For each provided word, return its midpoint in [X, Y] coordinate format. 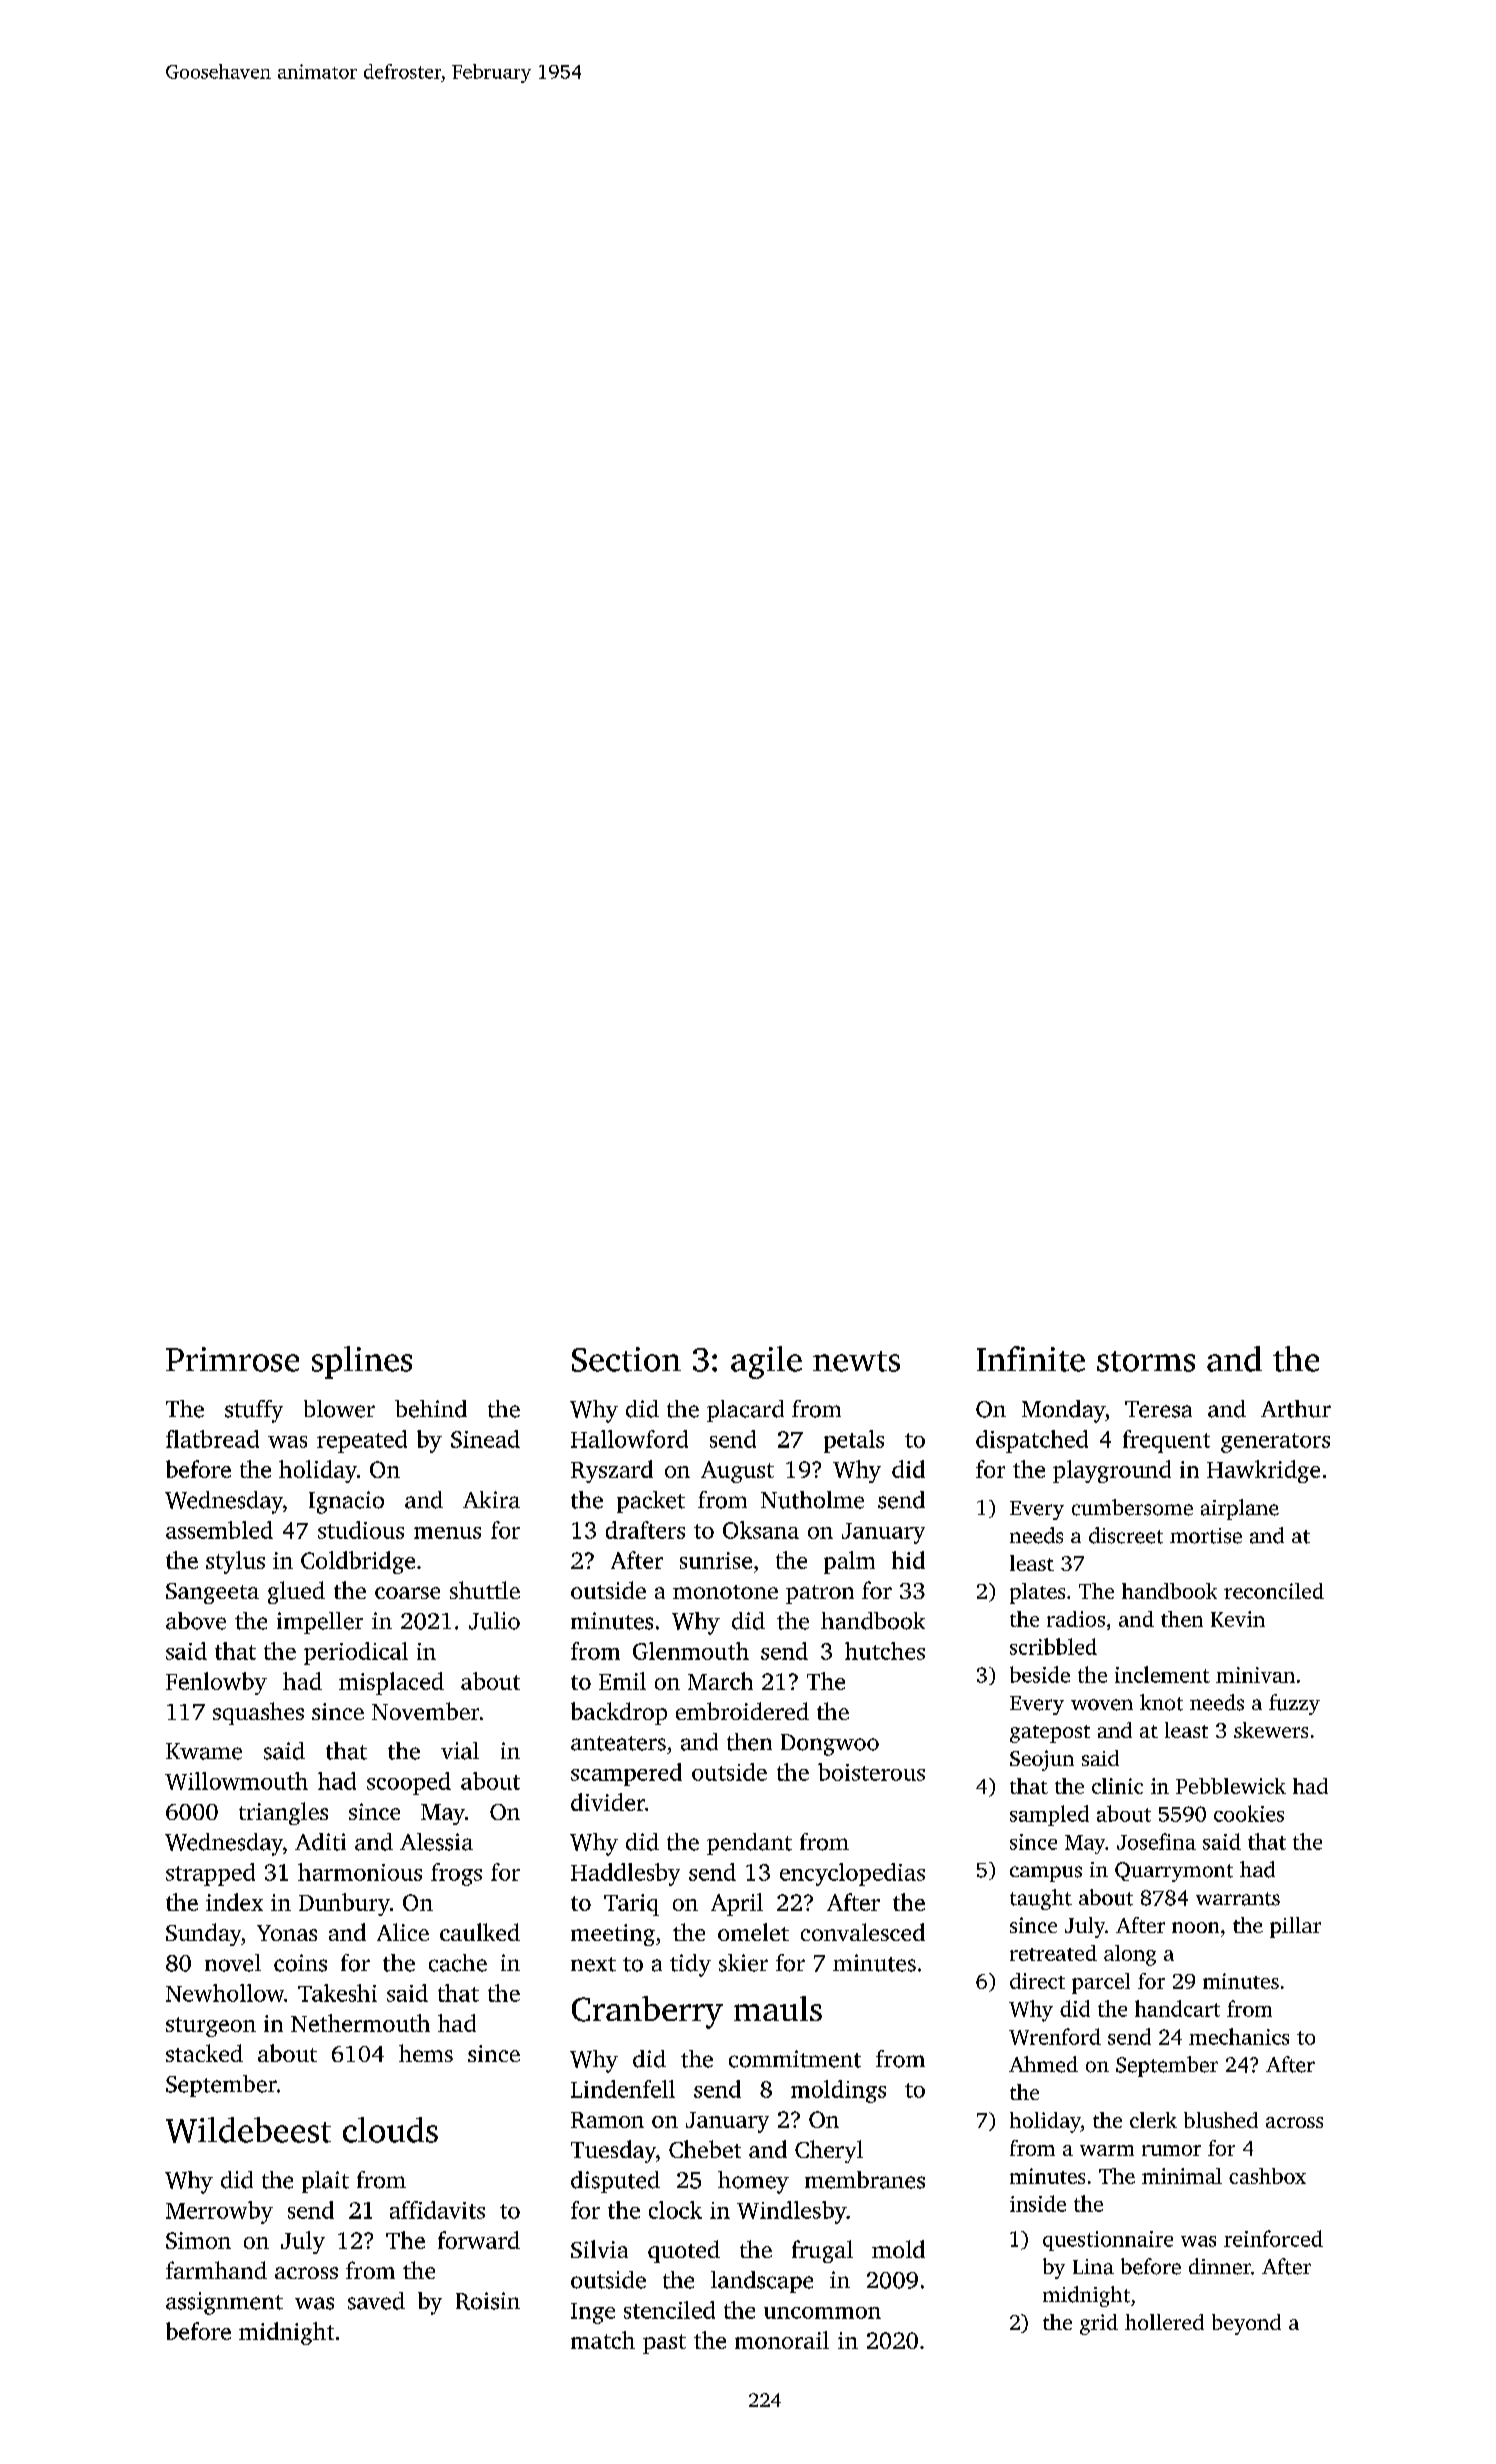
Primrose [232, 1359]
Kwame [204, 1751]
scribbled [1053, 1646]
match [603, 2340]
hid [908, 1560]
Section [626, 1359]
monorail [782, 2340]
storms [1146, 1361]
